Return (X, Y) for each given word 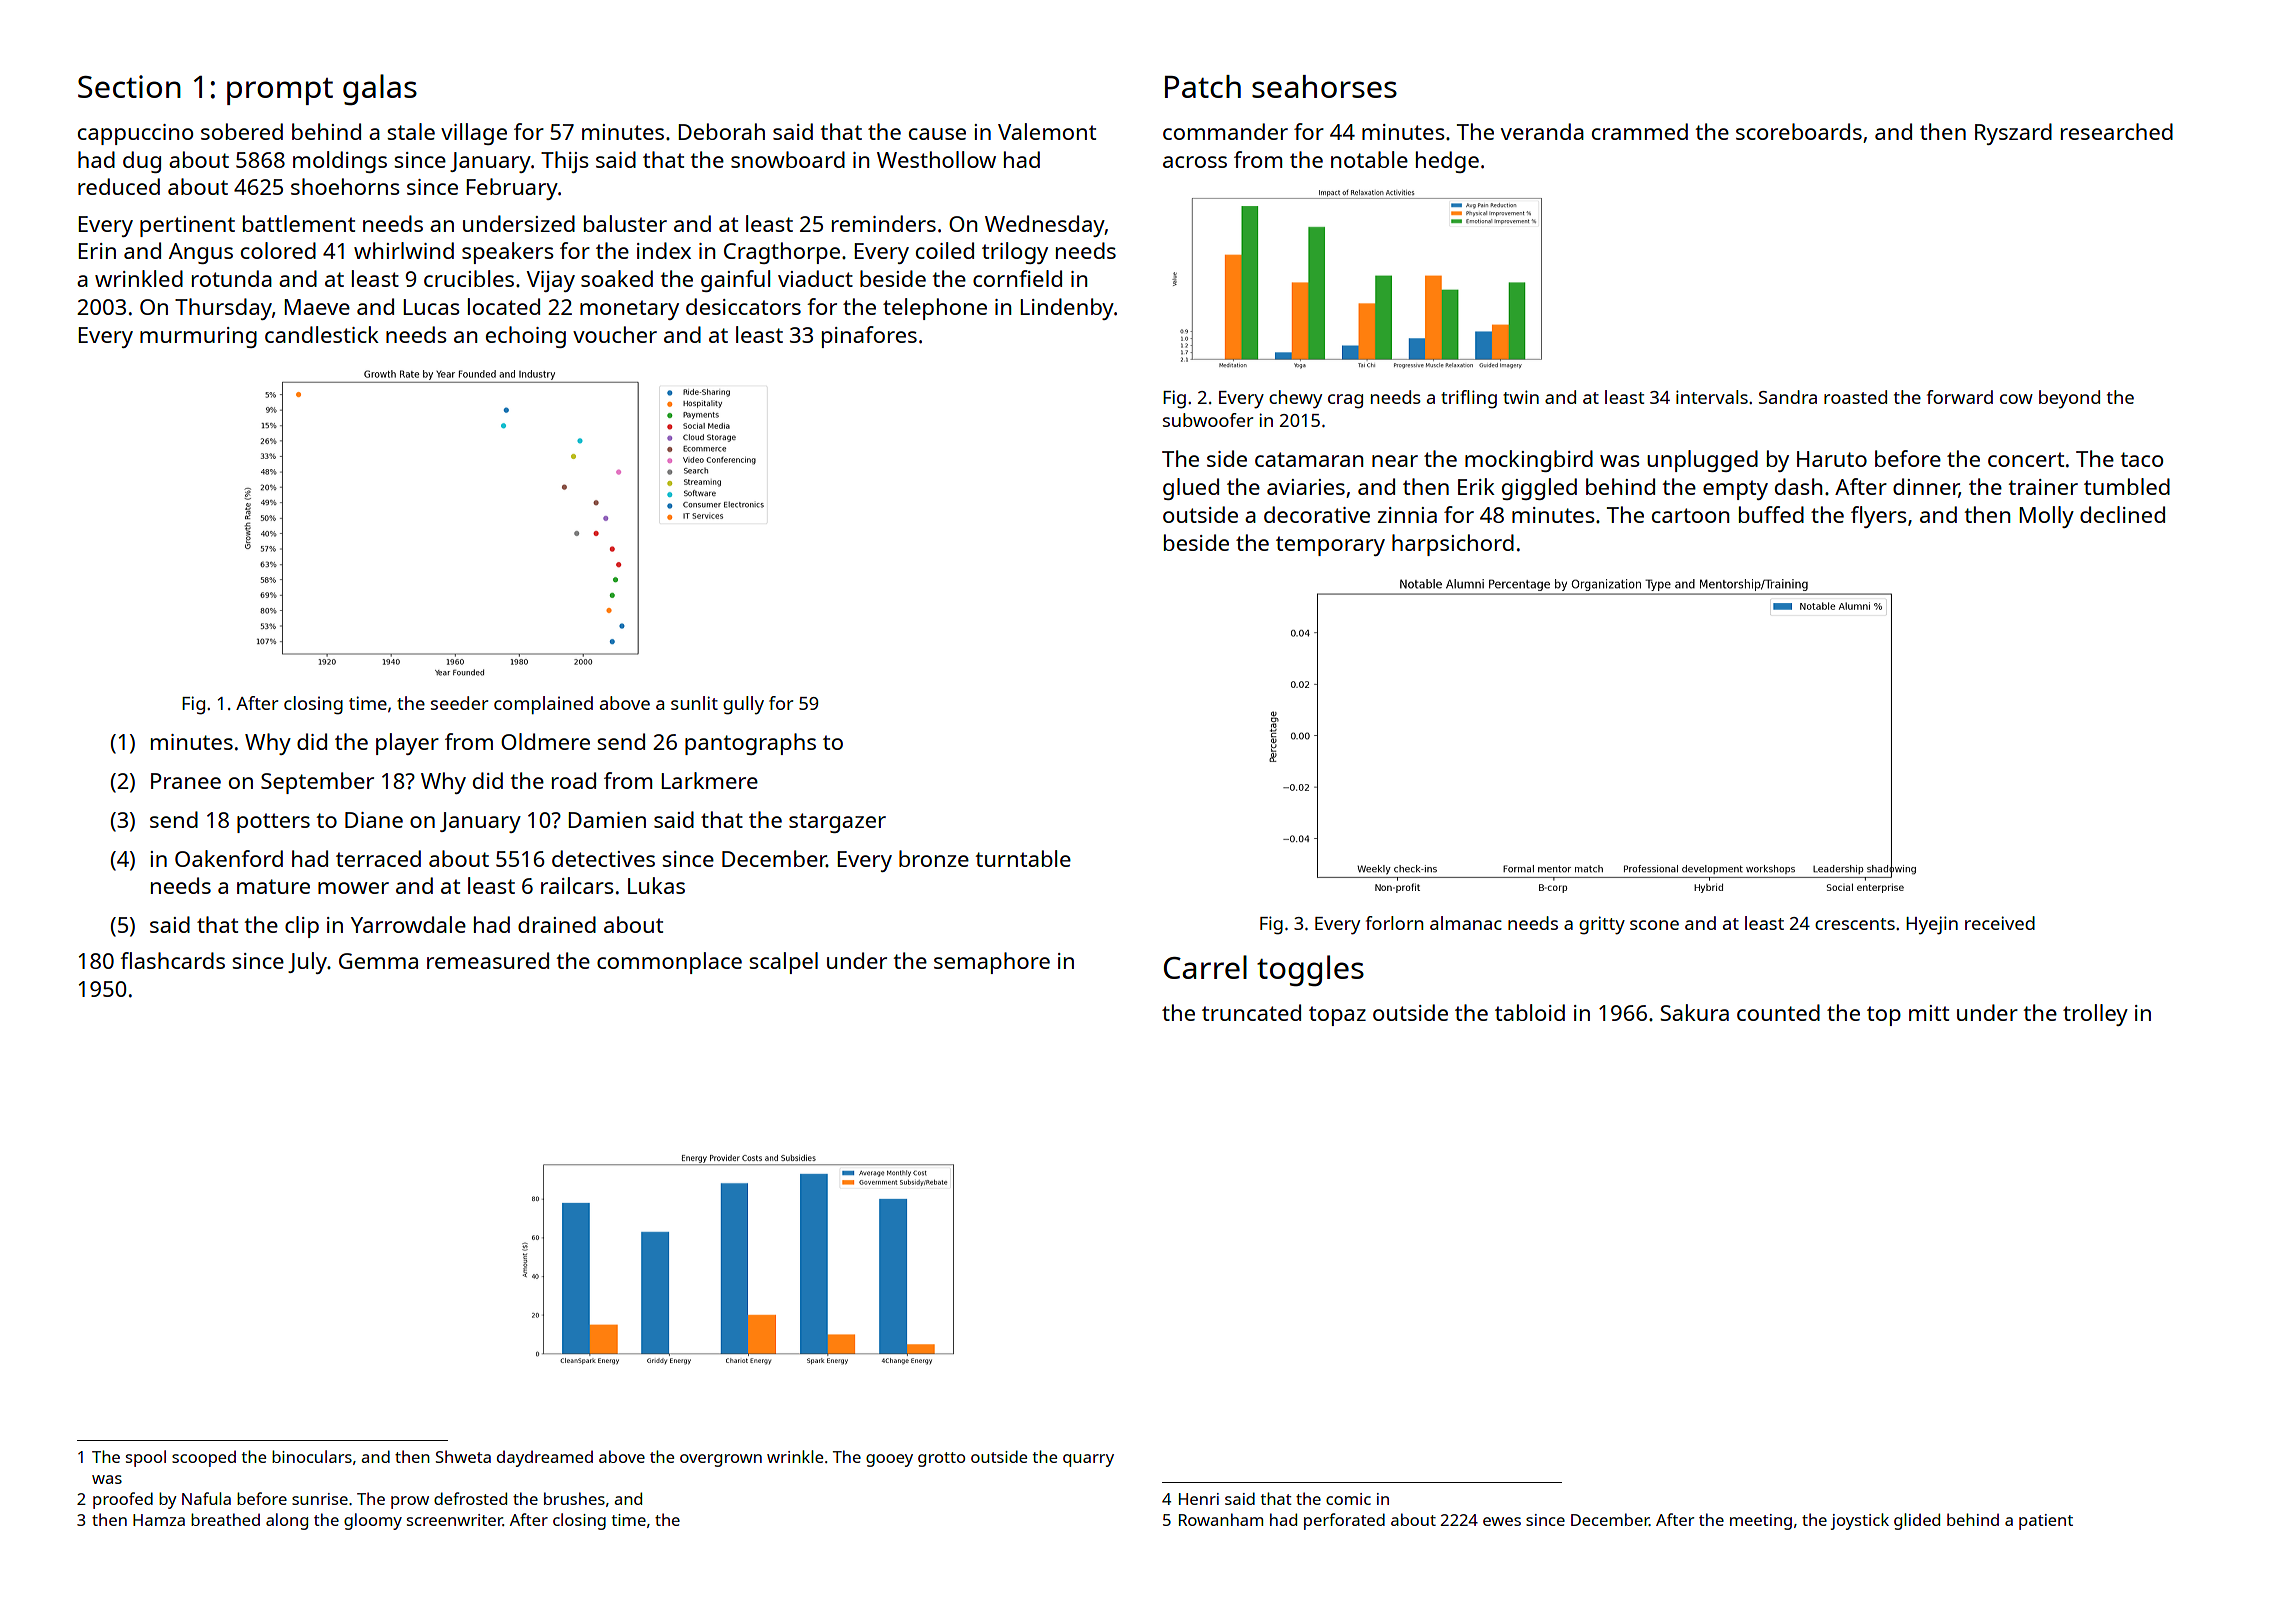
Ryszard (2013, 134)
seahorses (1324, 86)
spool (146, 1458)
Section (129, 86)
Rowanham (1221, 1519)
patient (2046, 1522)
